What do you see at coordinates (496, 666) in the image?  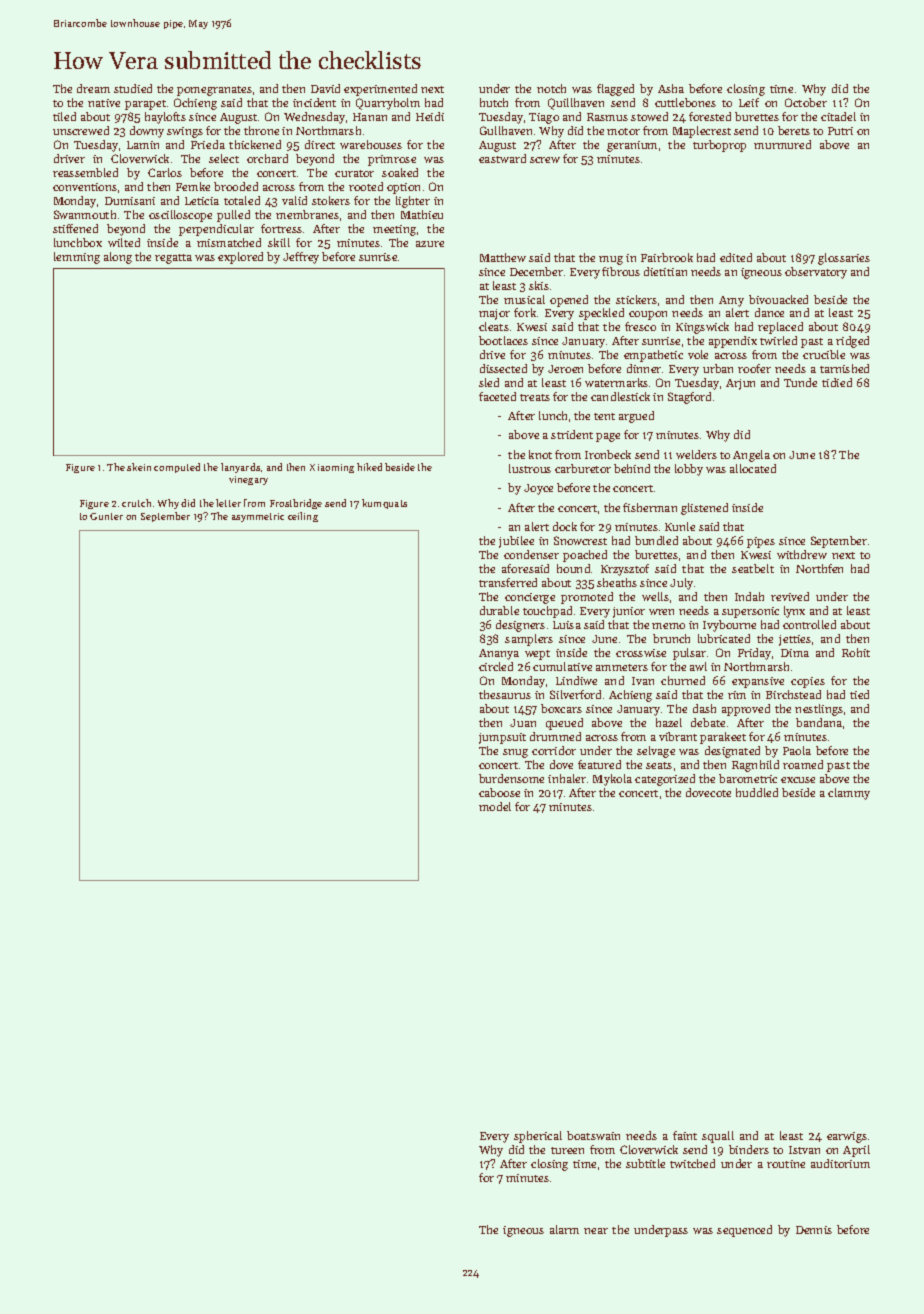 I see `circled` at bounding box center [496, 666].
